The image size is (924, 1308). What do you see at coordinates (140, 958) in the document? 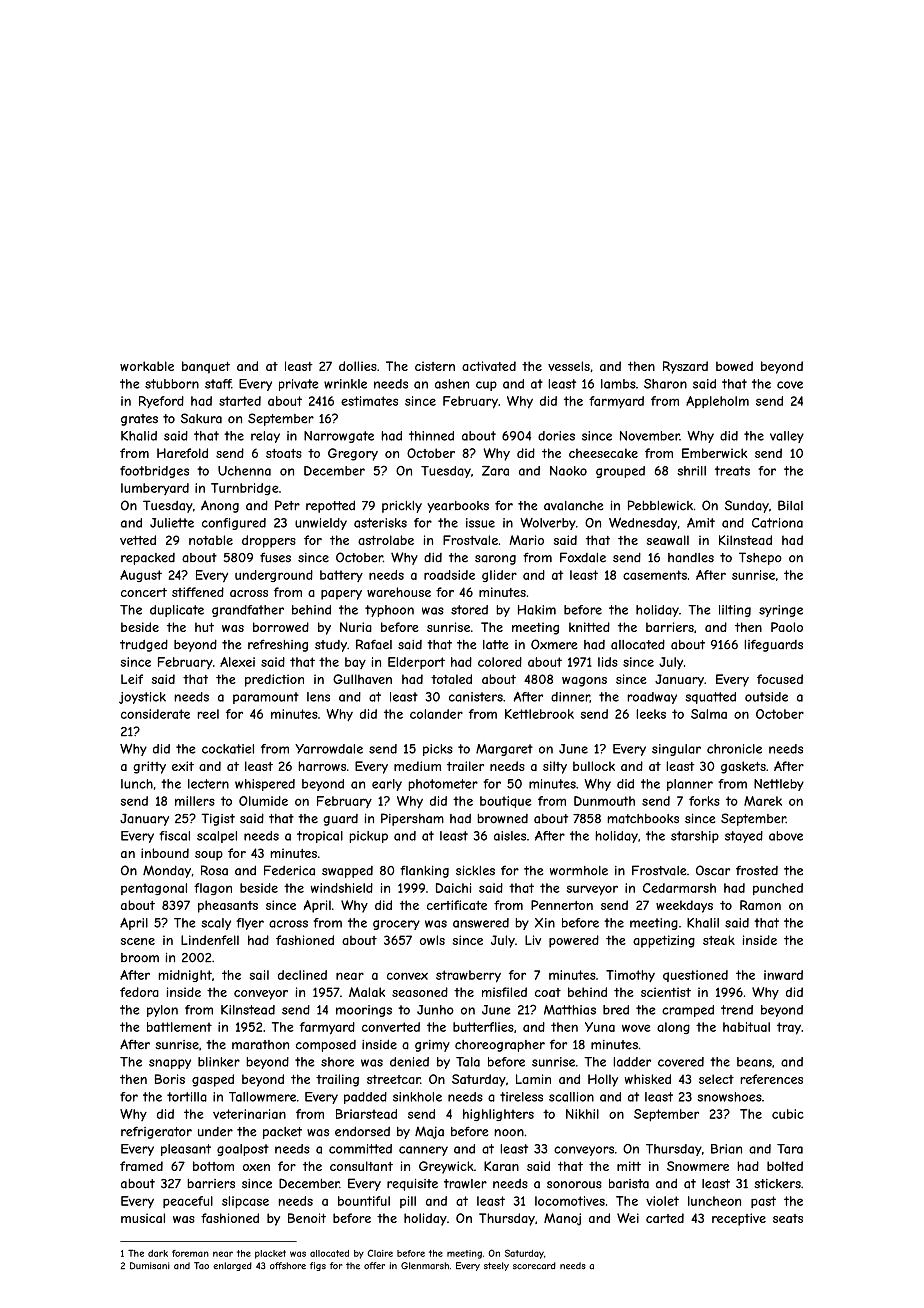
I see `broom` at bounding box center [140, 958].
